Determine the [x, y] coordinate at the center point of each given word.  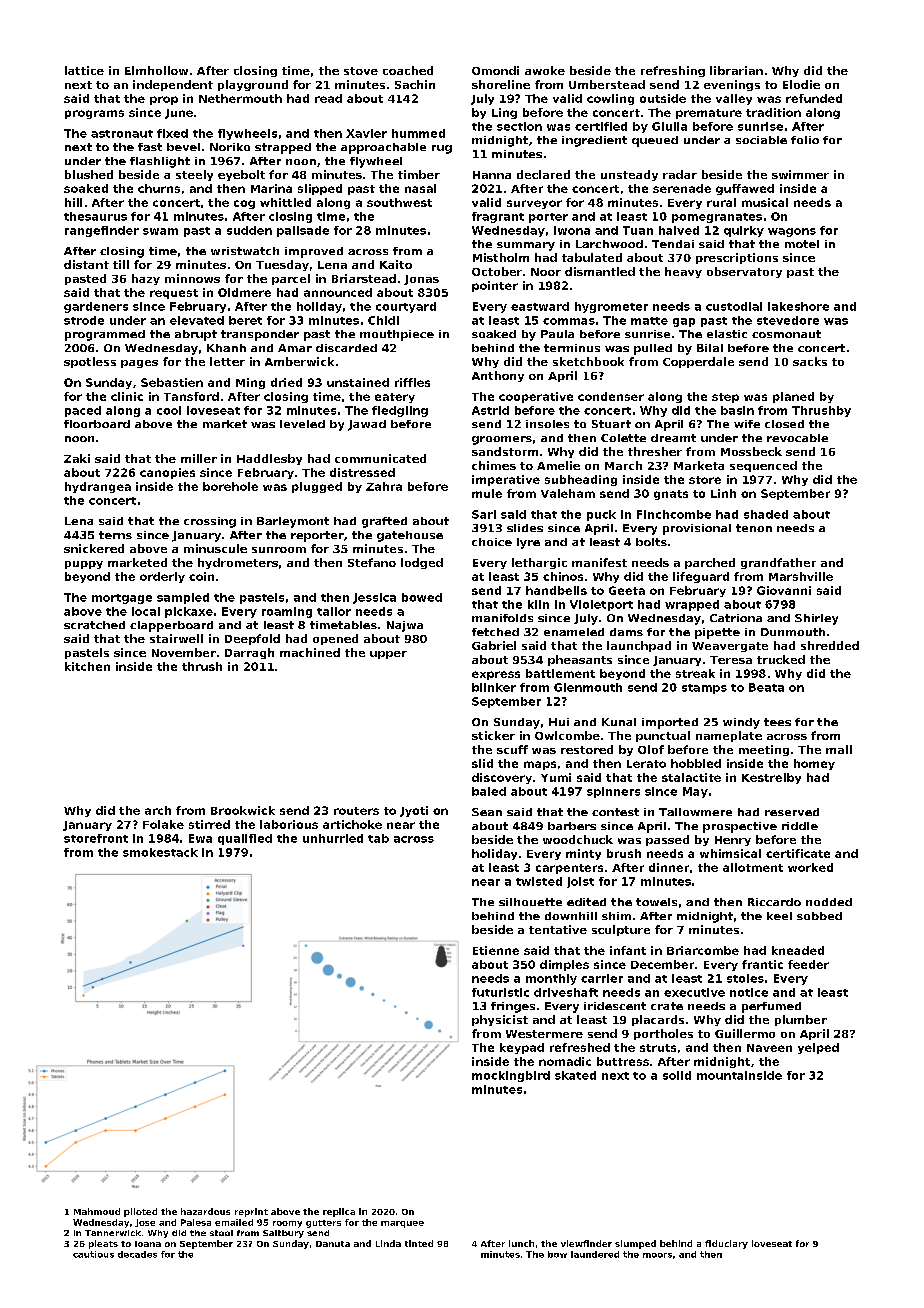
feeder [808, 964]
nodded [829, 902]
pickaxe [189, 612]
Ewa [200, 838]
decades [137, 1254]
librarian [736, 70]
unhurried [333, 838]
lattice [84, 70]
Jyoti [414, 811]
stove [361, 71]
